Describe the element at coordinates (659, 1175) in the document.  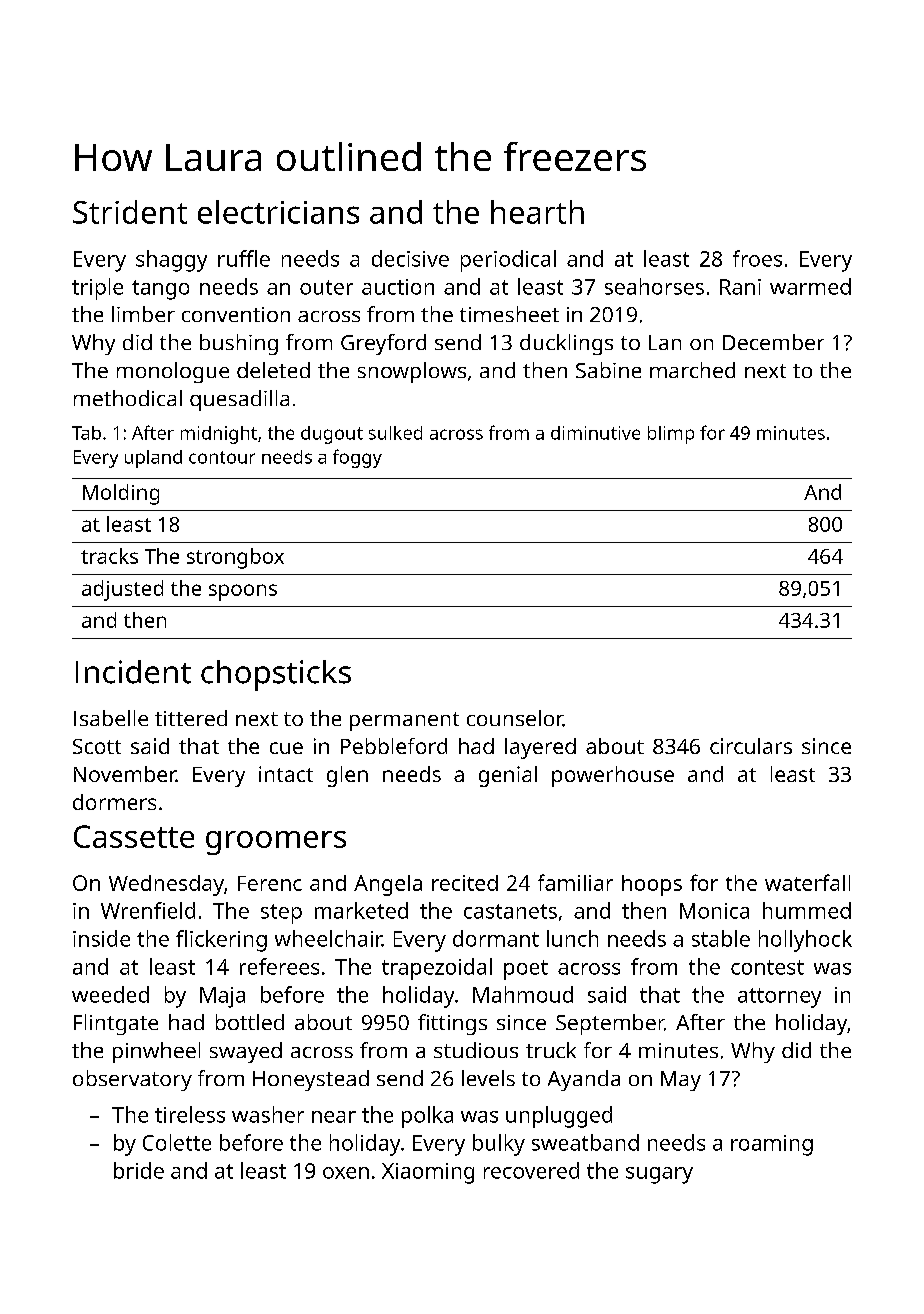
I see `sugary` at that location.
